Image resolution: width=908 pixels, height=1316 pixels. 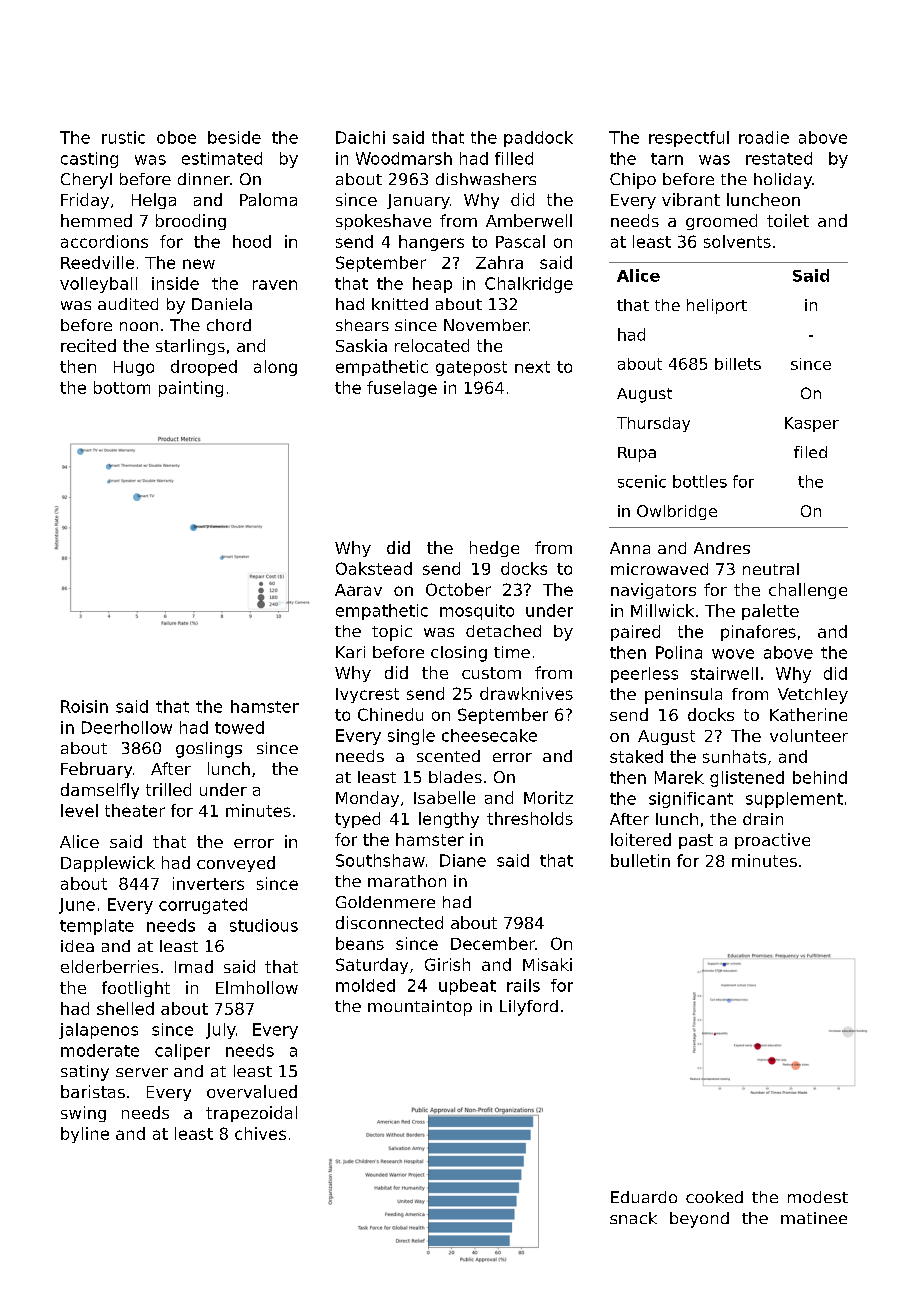 I want to click on Roisin, so click(x=84, y=706).
